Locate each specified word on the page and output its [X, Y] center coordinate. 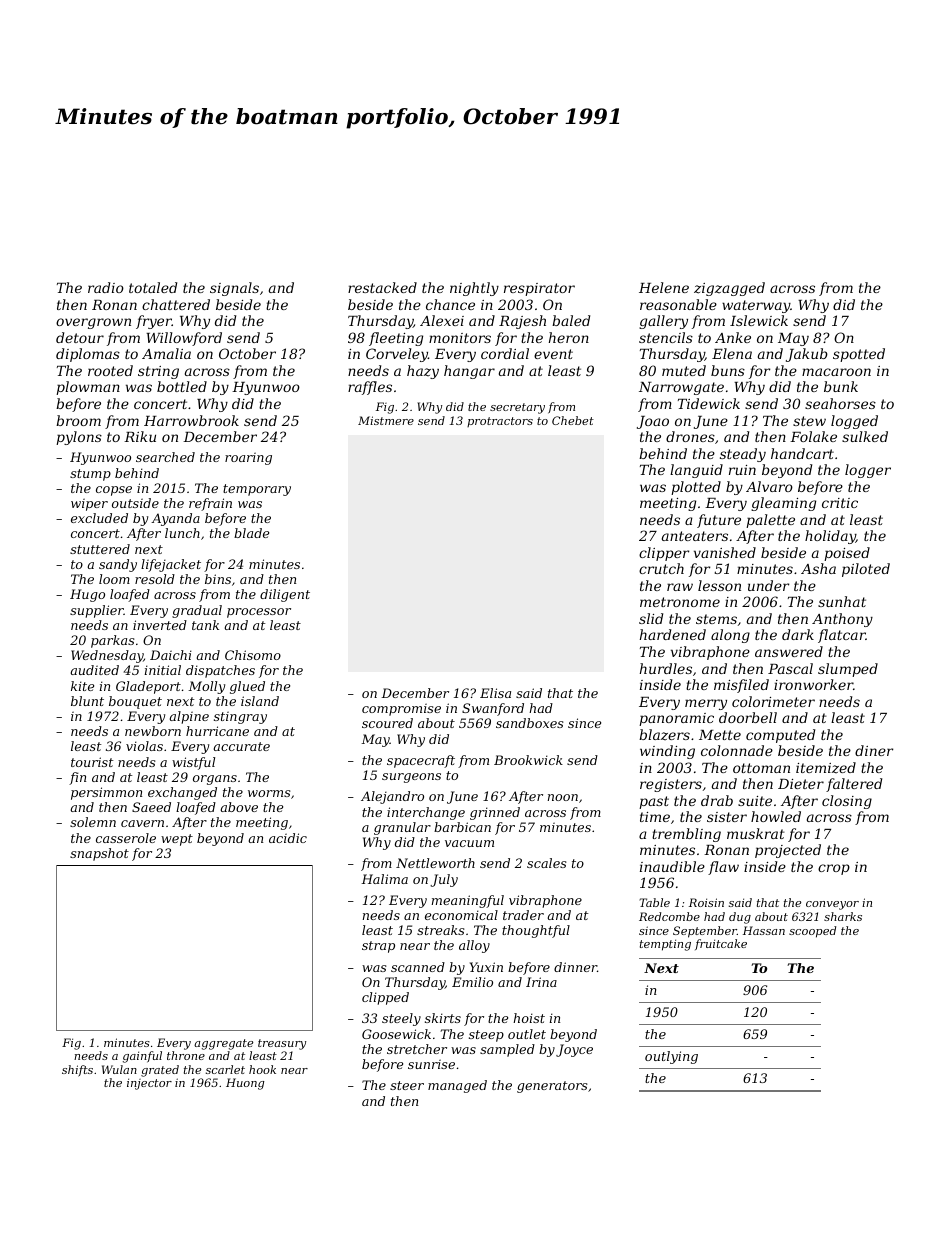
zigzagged [729, 289]
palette [770, 521]
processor [259, 613]
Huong [245, 1084]
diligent [285, 595]
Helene [664, 287]
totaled [153, 287]
